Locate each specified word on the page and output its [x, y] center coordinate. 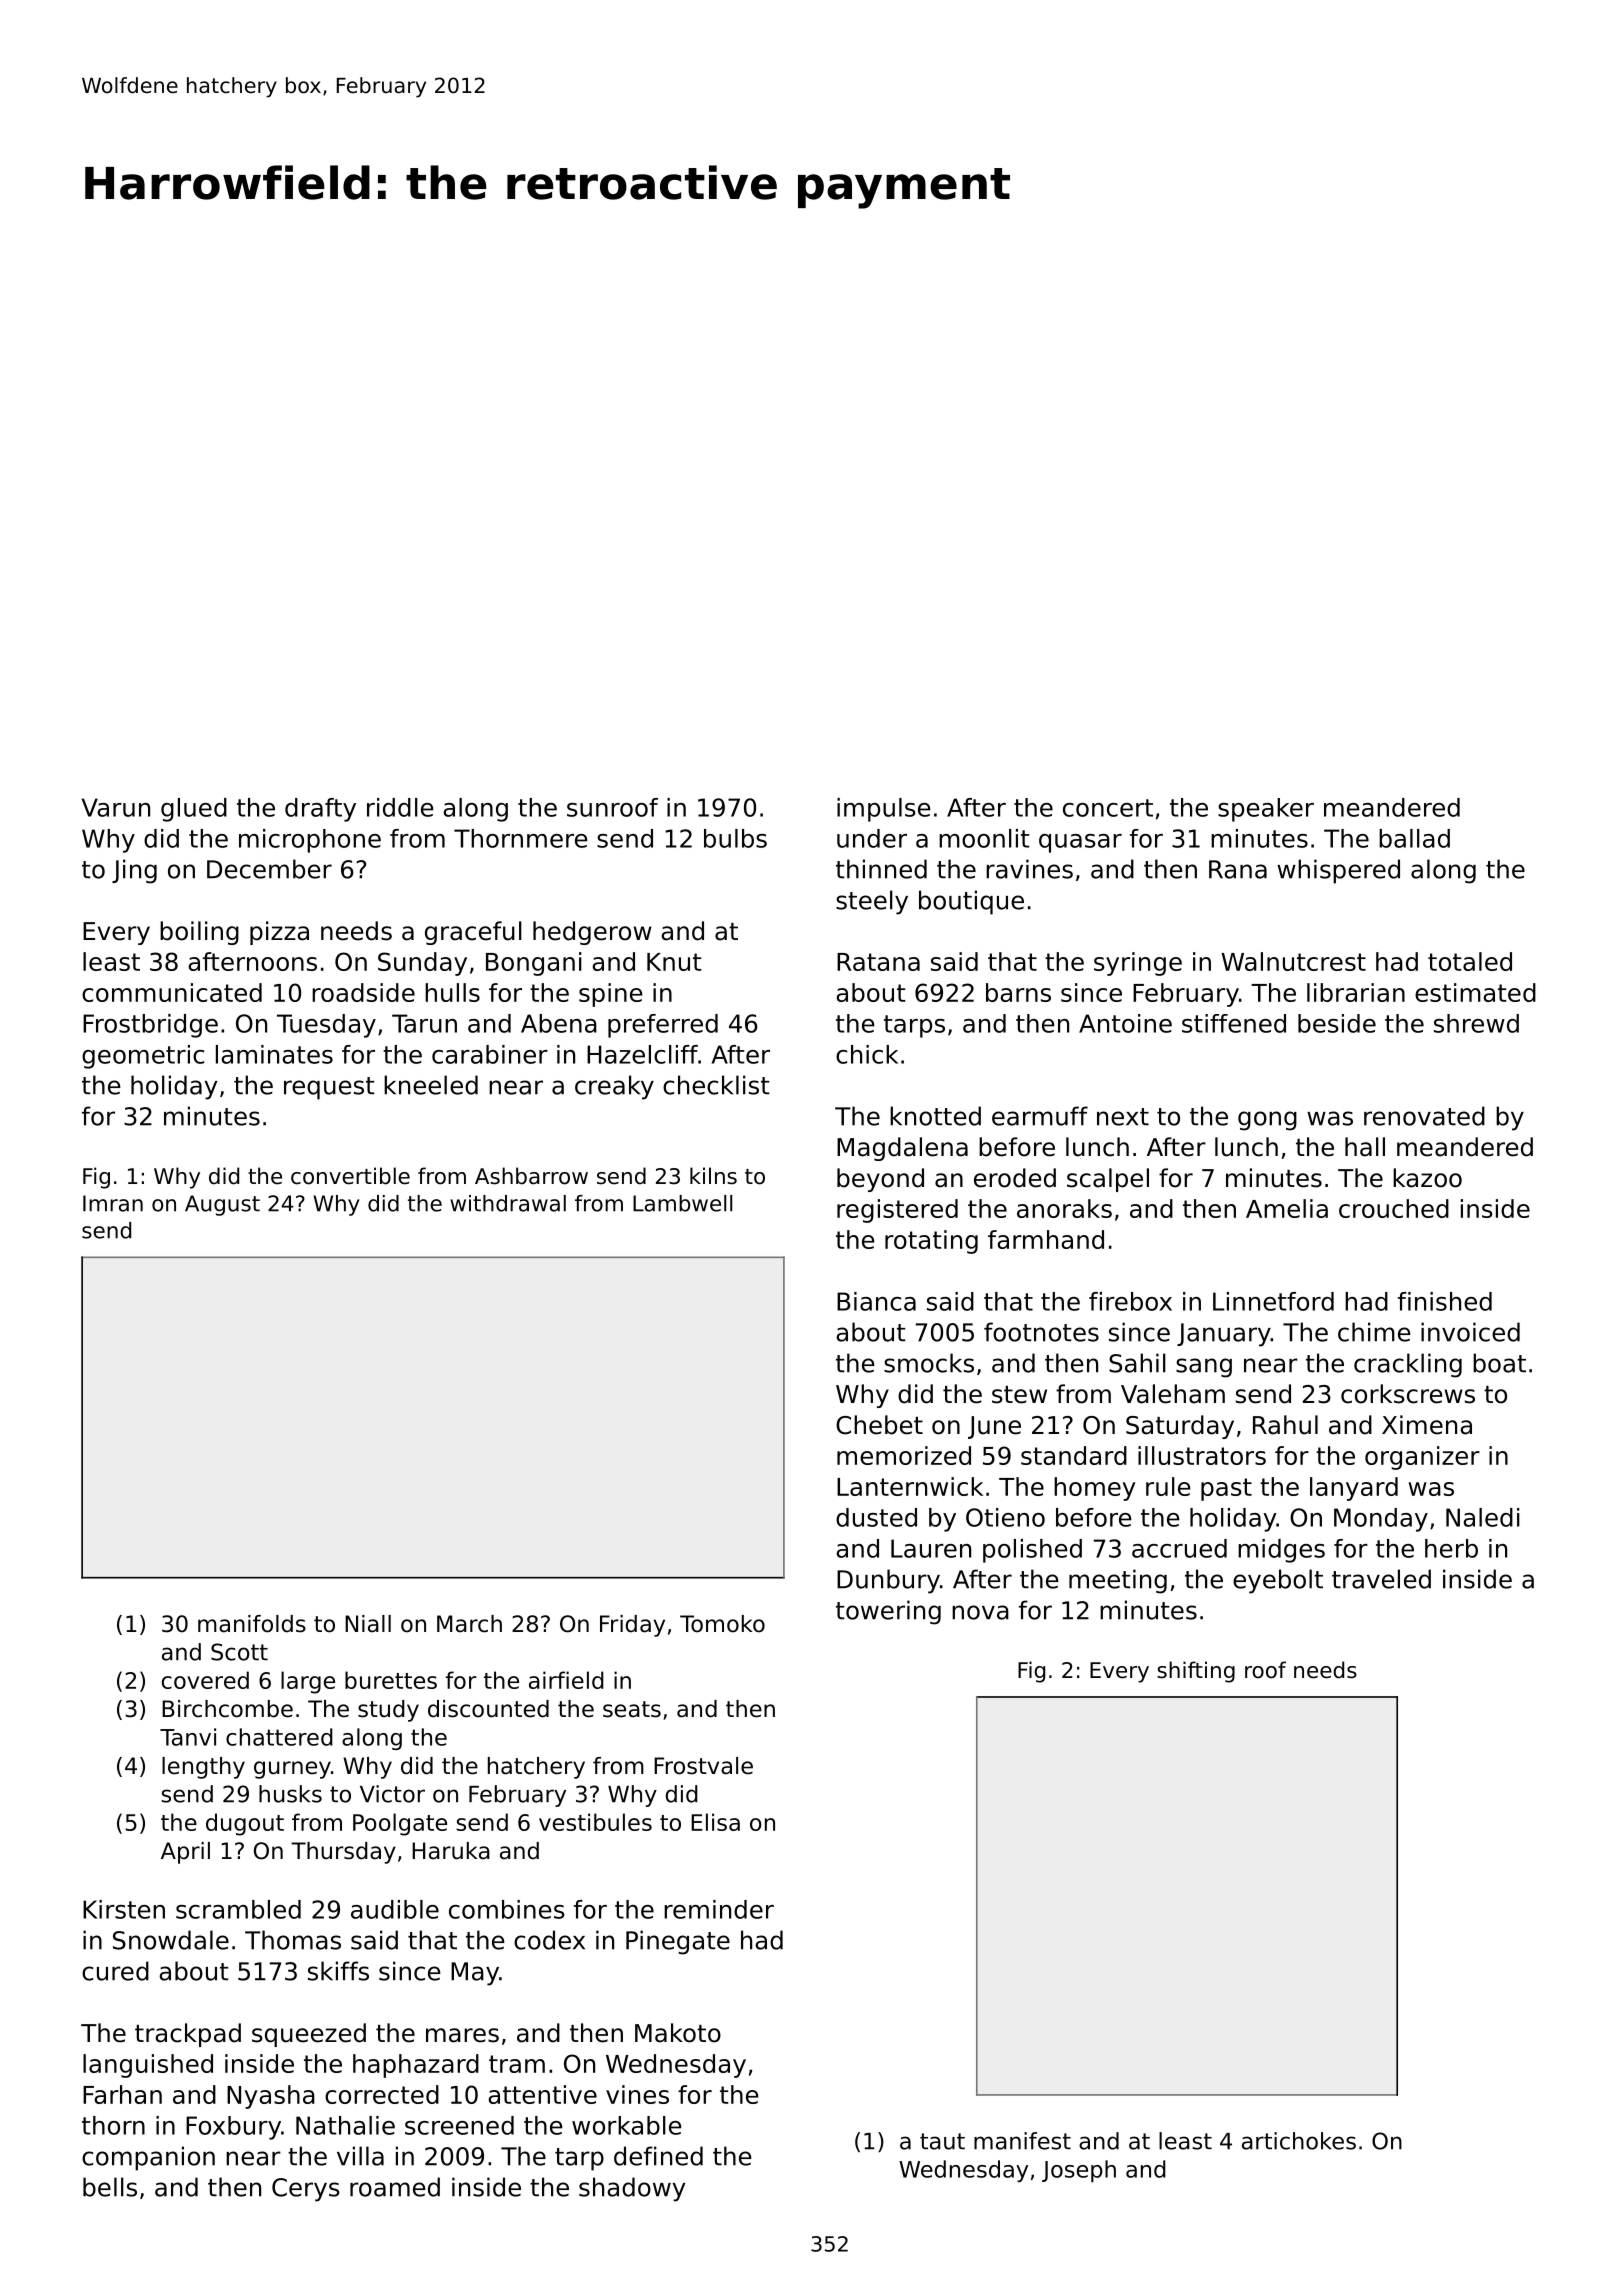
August [222, 1205]
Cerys [306, 2190]
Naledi [1483, 1517]
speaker [1266, 810]
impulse [884, 810]
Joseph [1079, 2171]
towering [888, 1612]
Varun [116, 807]
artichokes [1299, 2141]
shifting [1196, 1672]
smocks [929, 1363]
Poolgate [400, 1824]
